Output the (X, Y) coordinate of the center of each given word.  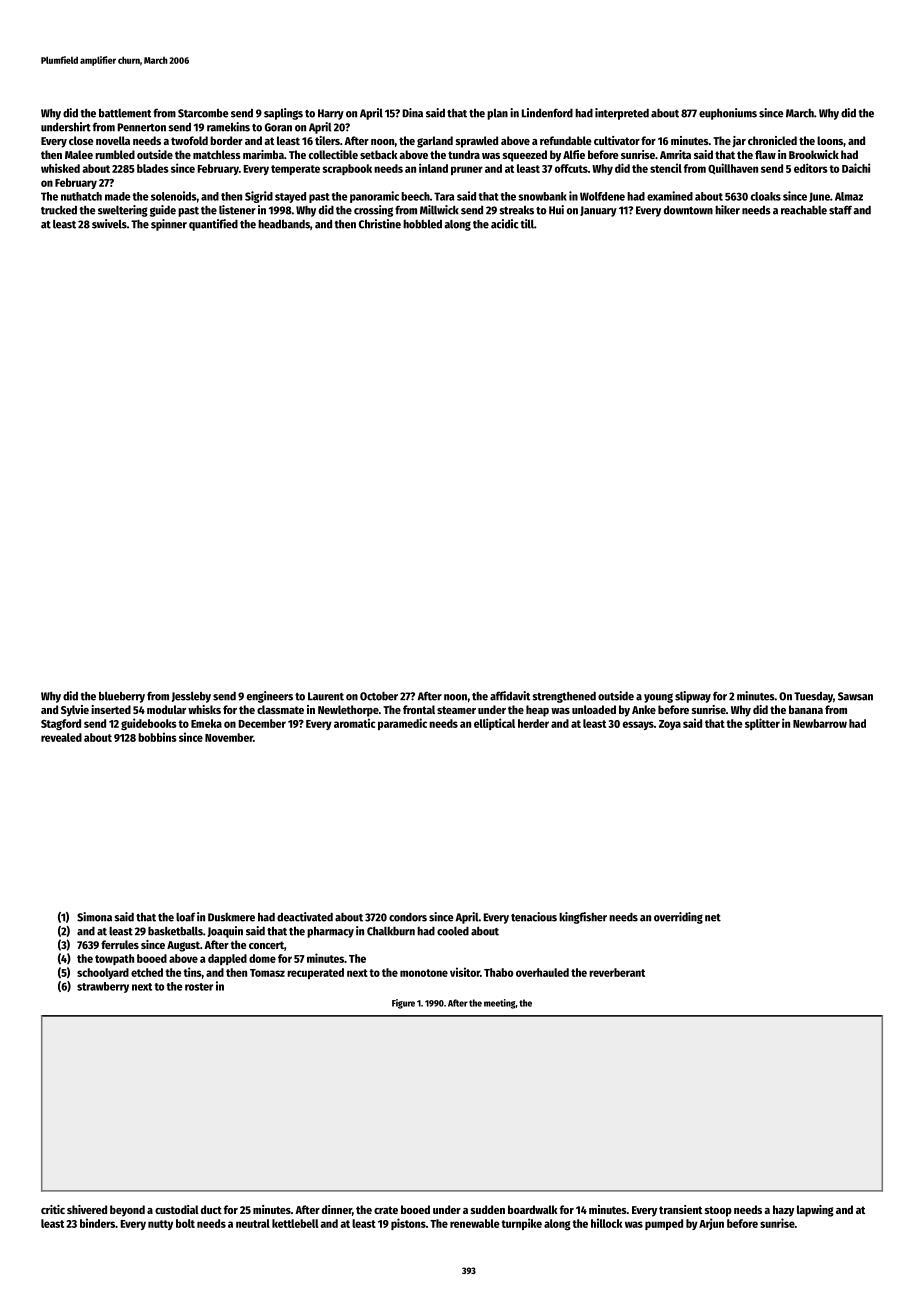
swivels (109, 224)
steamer (456, 710)
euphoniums (728, 114)
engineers (270, 697)
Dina (412, 113)
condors (408, 917)
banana (806, 709)
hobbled (422, 224)
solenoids (174, 196)
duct (211, 1209)
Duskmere (231, 917)
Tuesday (813, 697)
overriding (678, 918)
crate (386, 1210)
